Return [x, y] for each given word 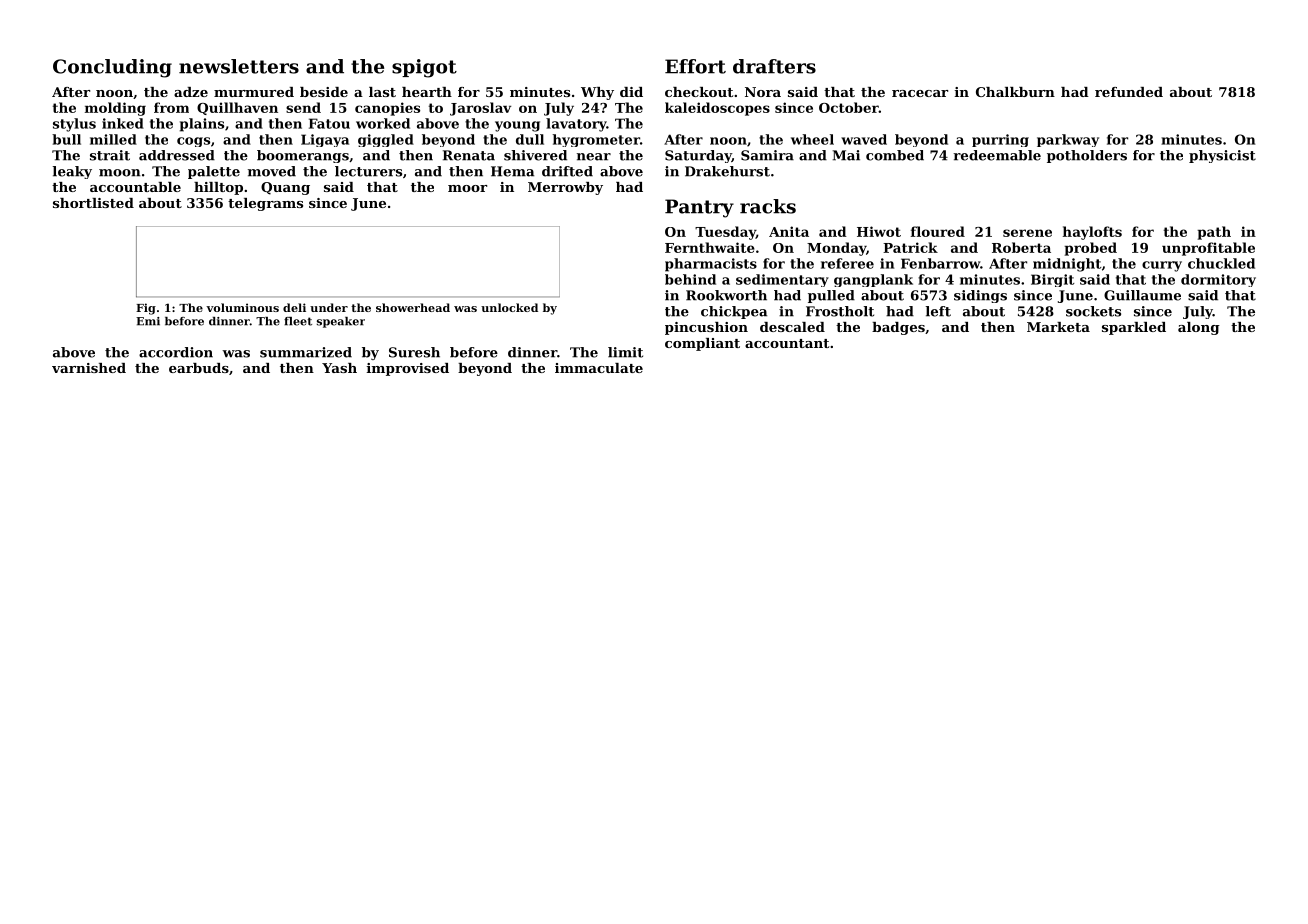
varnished [89, 368]
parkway [1068, 140]
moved [272, 171]
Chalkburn [1015, 92]
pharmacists [711, 265]
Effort [695, 66]
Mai [846, 155]
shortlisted [93, 203]
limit [625, 352]
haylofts [1092, 233]
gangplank [873, 280]
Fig [146, 309]
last [382, 92]
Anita [789, 231]
